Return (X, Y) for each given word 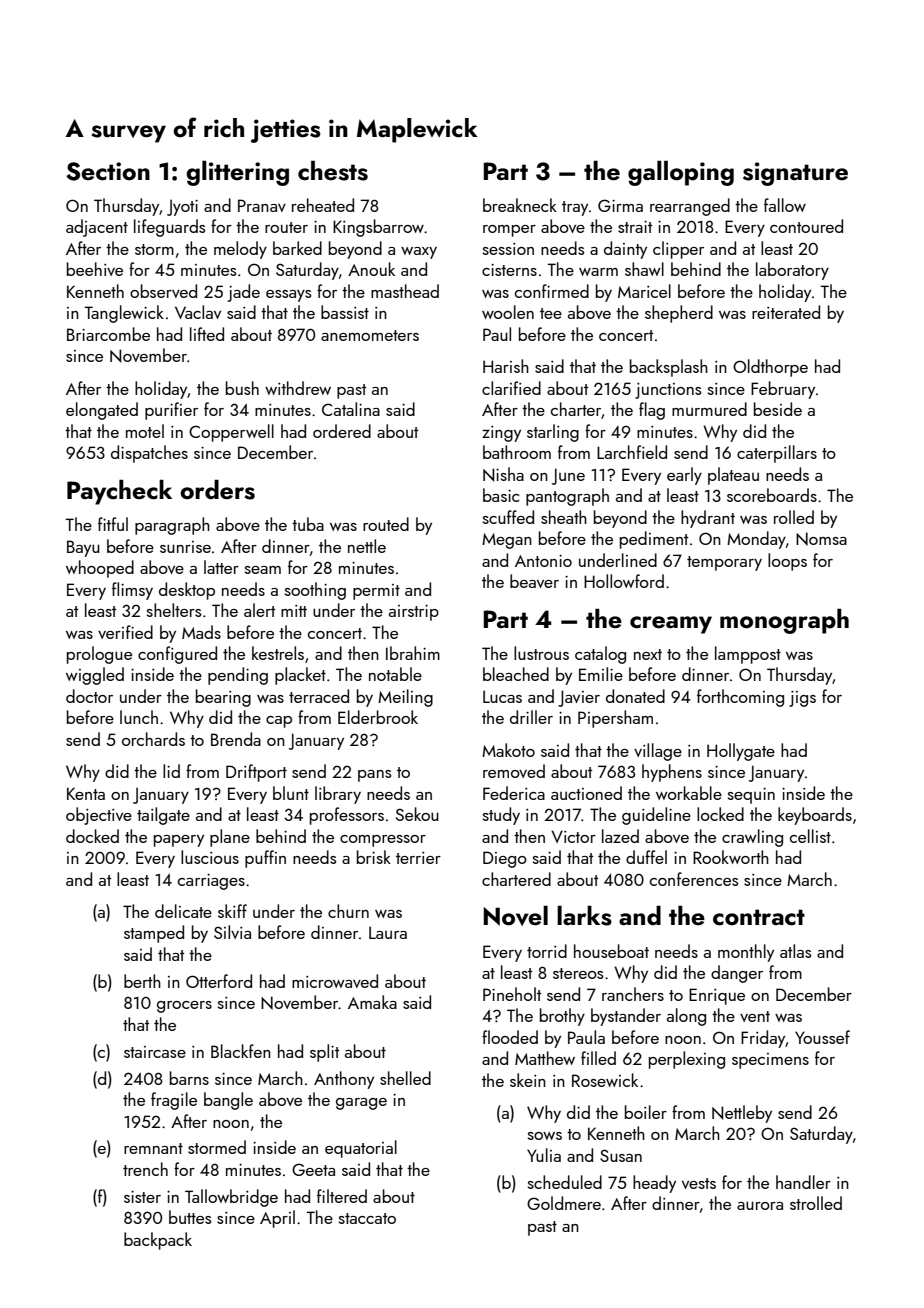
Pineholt (512, 994)
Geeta (313, 1169)
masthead (405, 291)
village (658, 752)
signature (795, 174)
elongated (102, 411)
